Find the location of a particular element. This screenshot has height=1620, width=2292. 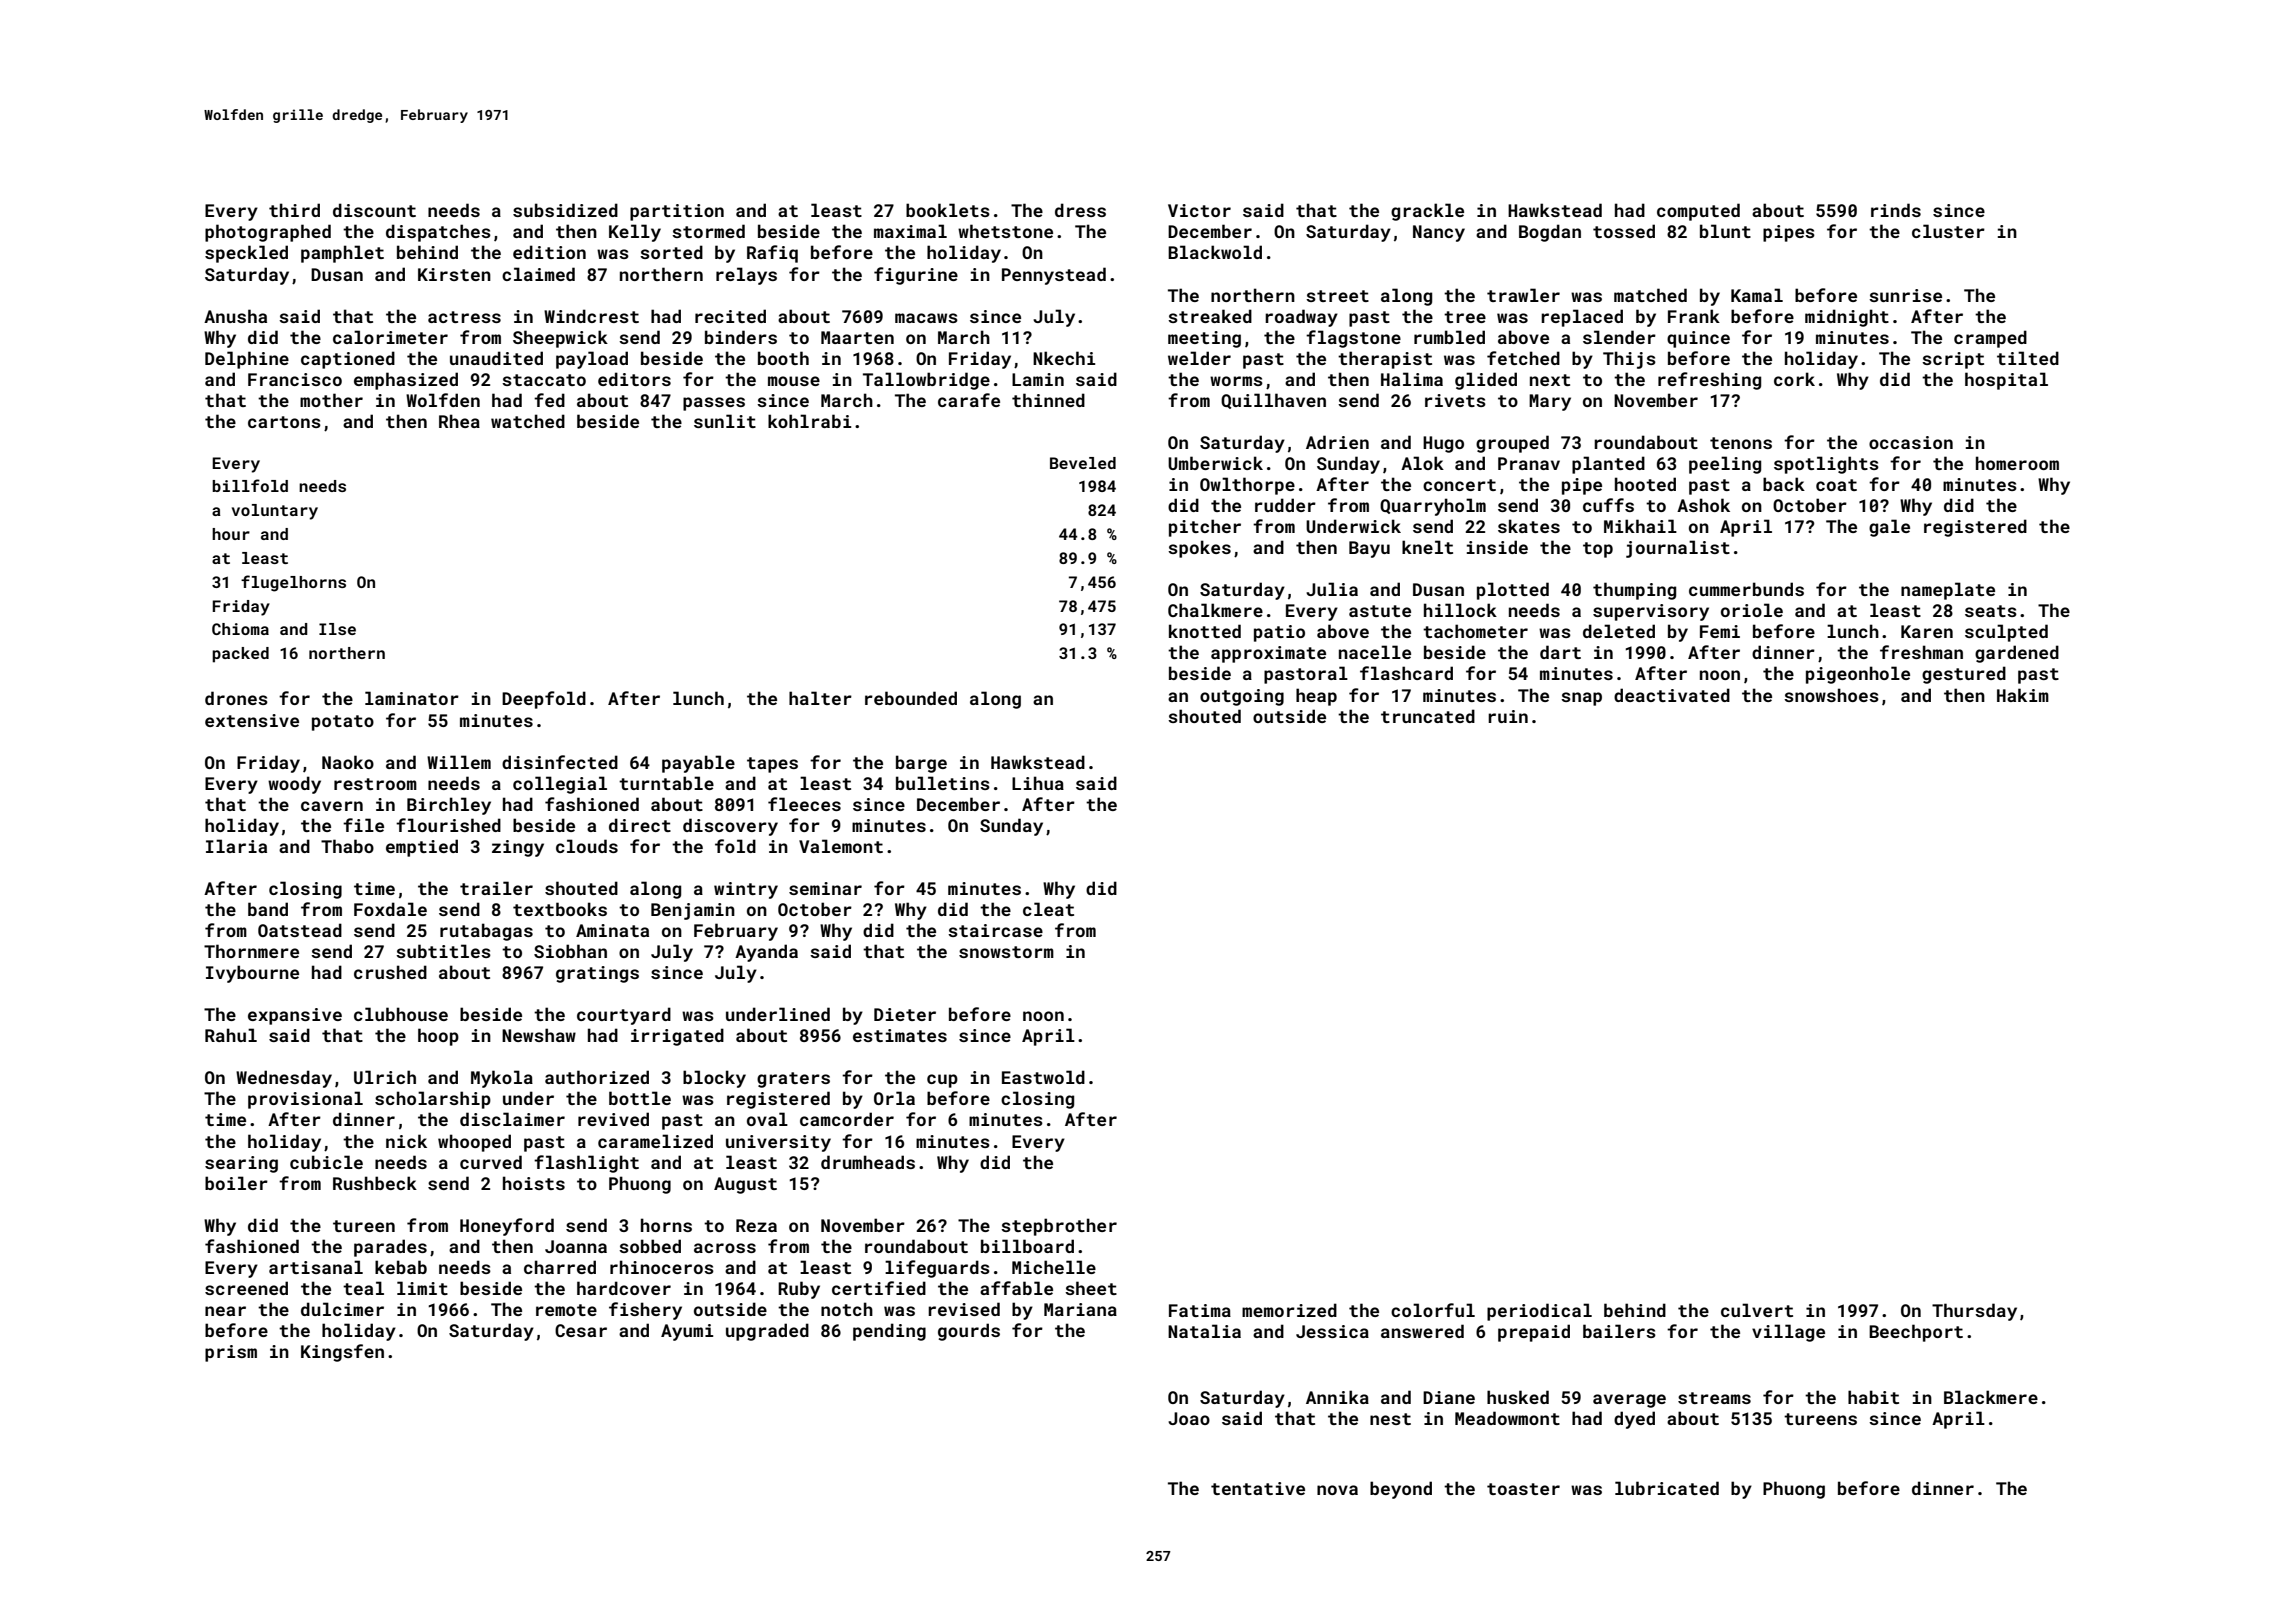

culvert is located at coordinates (1757, 1310).
